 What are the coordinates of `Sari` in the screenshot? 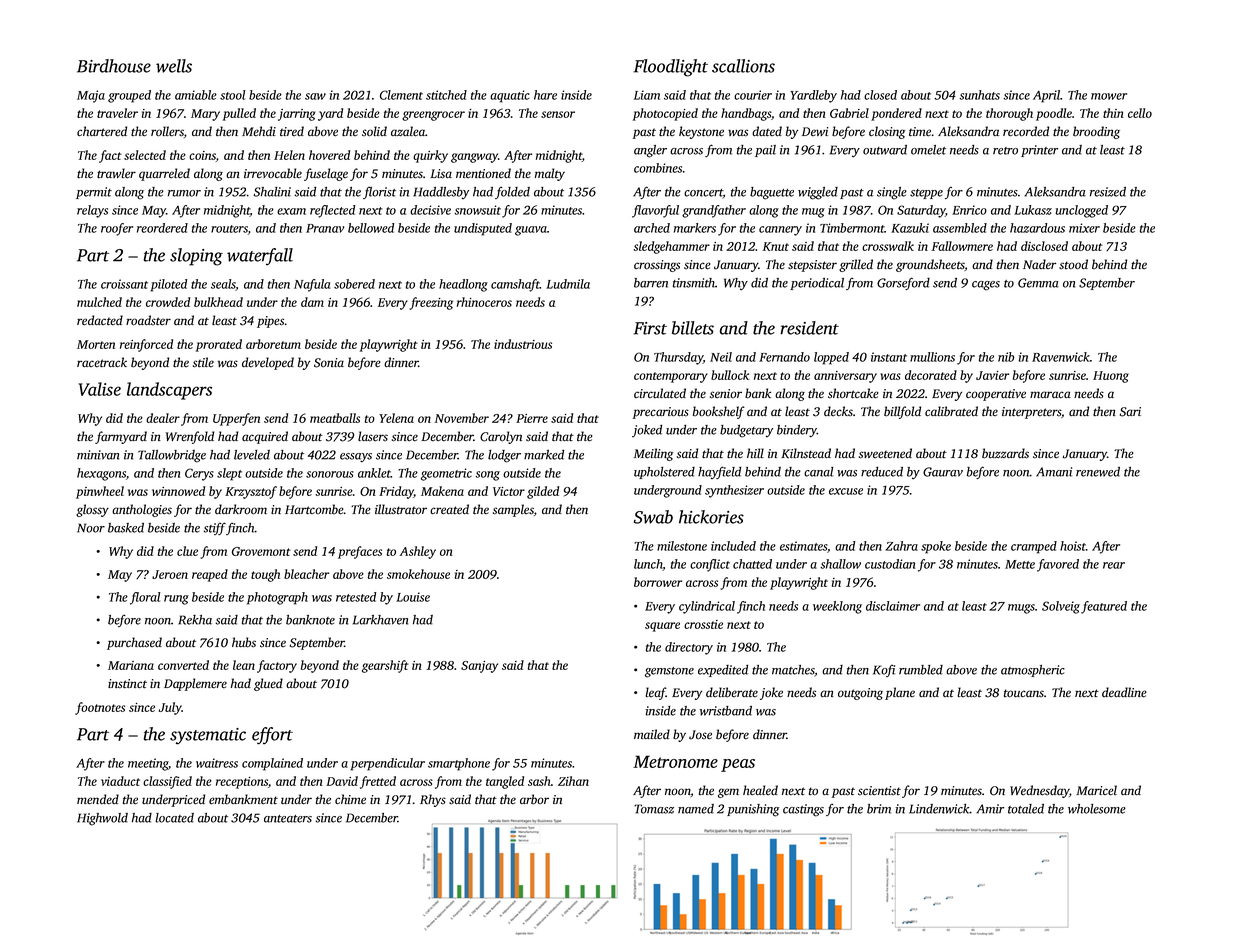 It's located at (1130, 412).
